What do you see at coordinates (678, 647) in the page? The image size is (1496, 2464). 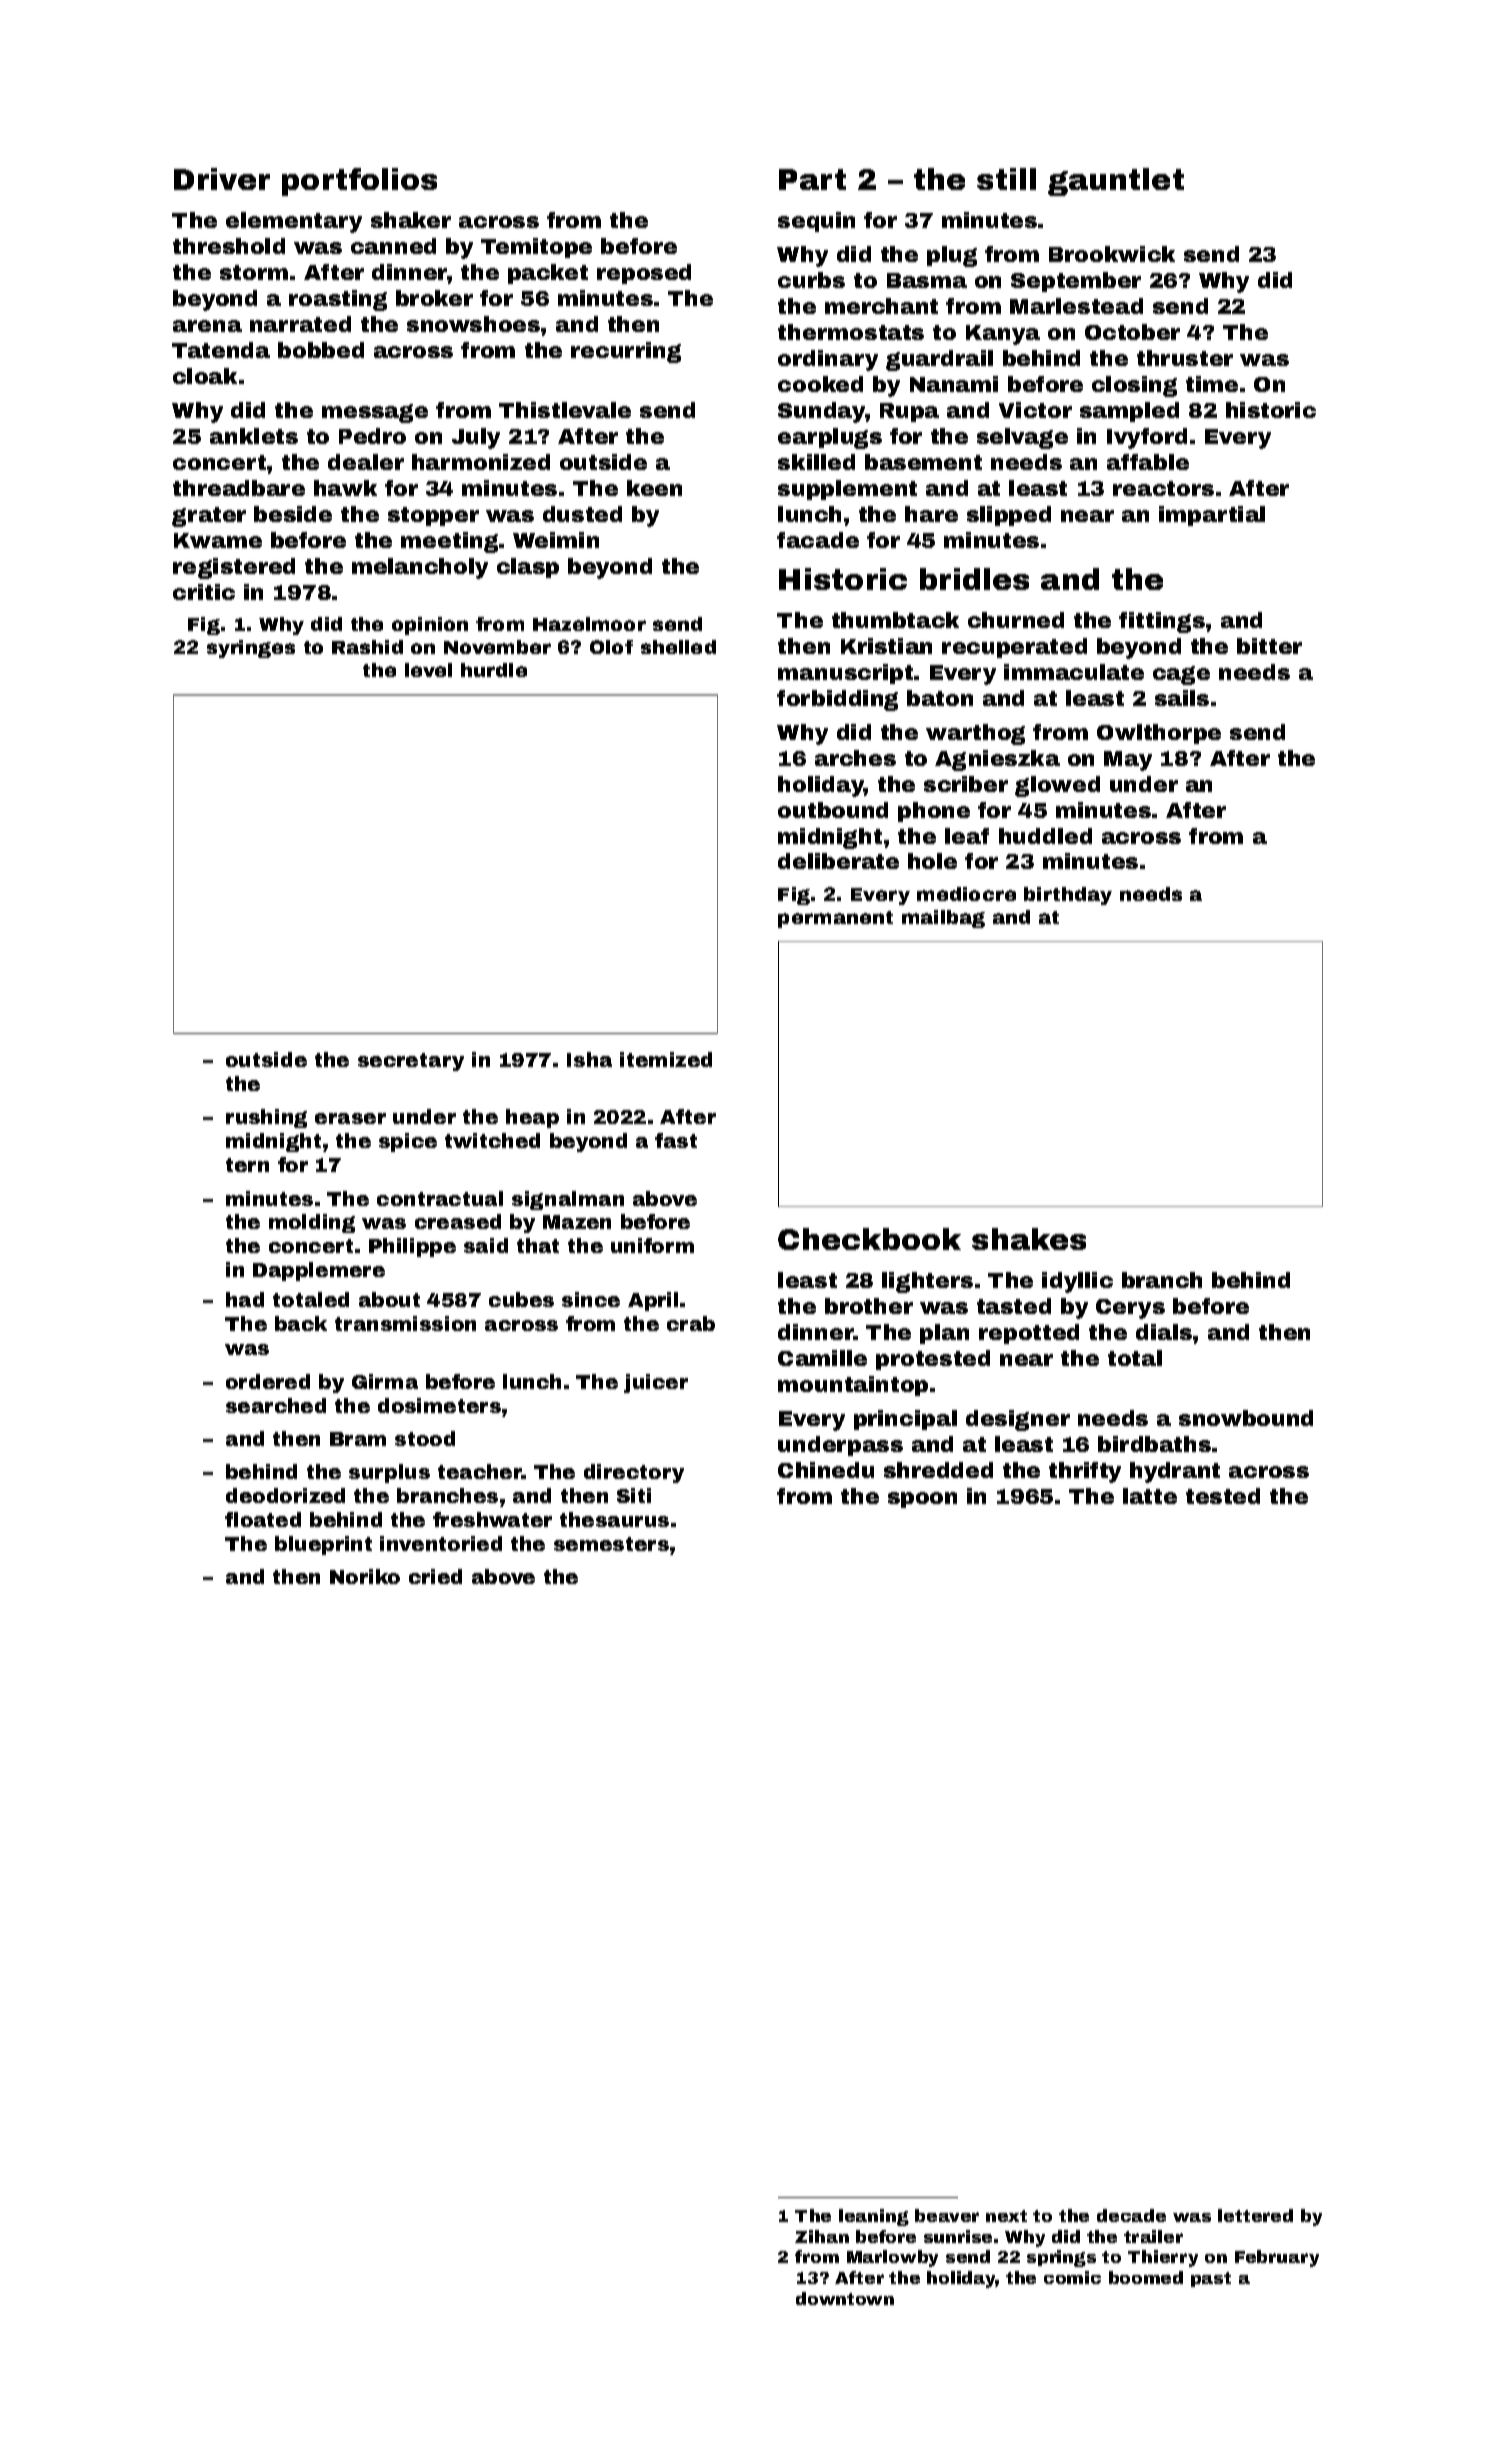 I see `shelled` at bounding box center [678, 647].
